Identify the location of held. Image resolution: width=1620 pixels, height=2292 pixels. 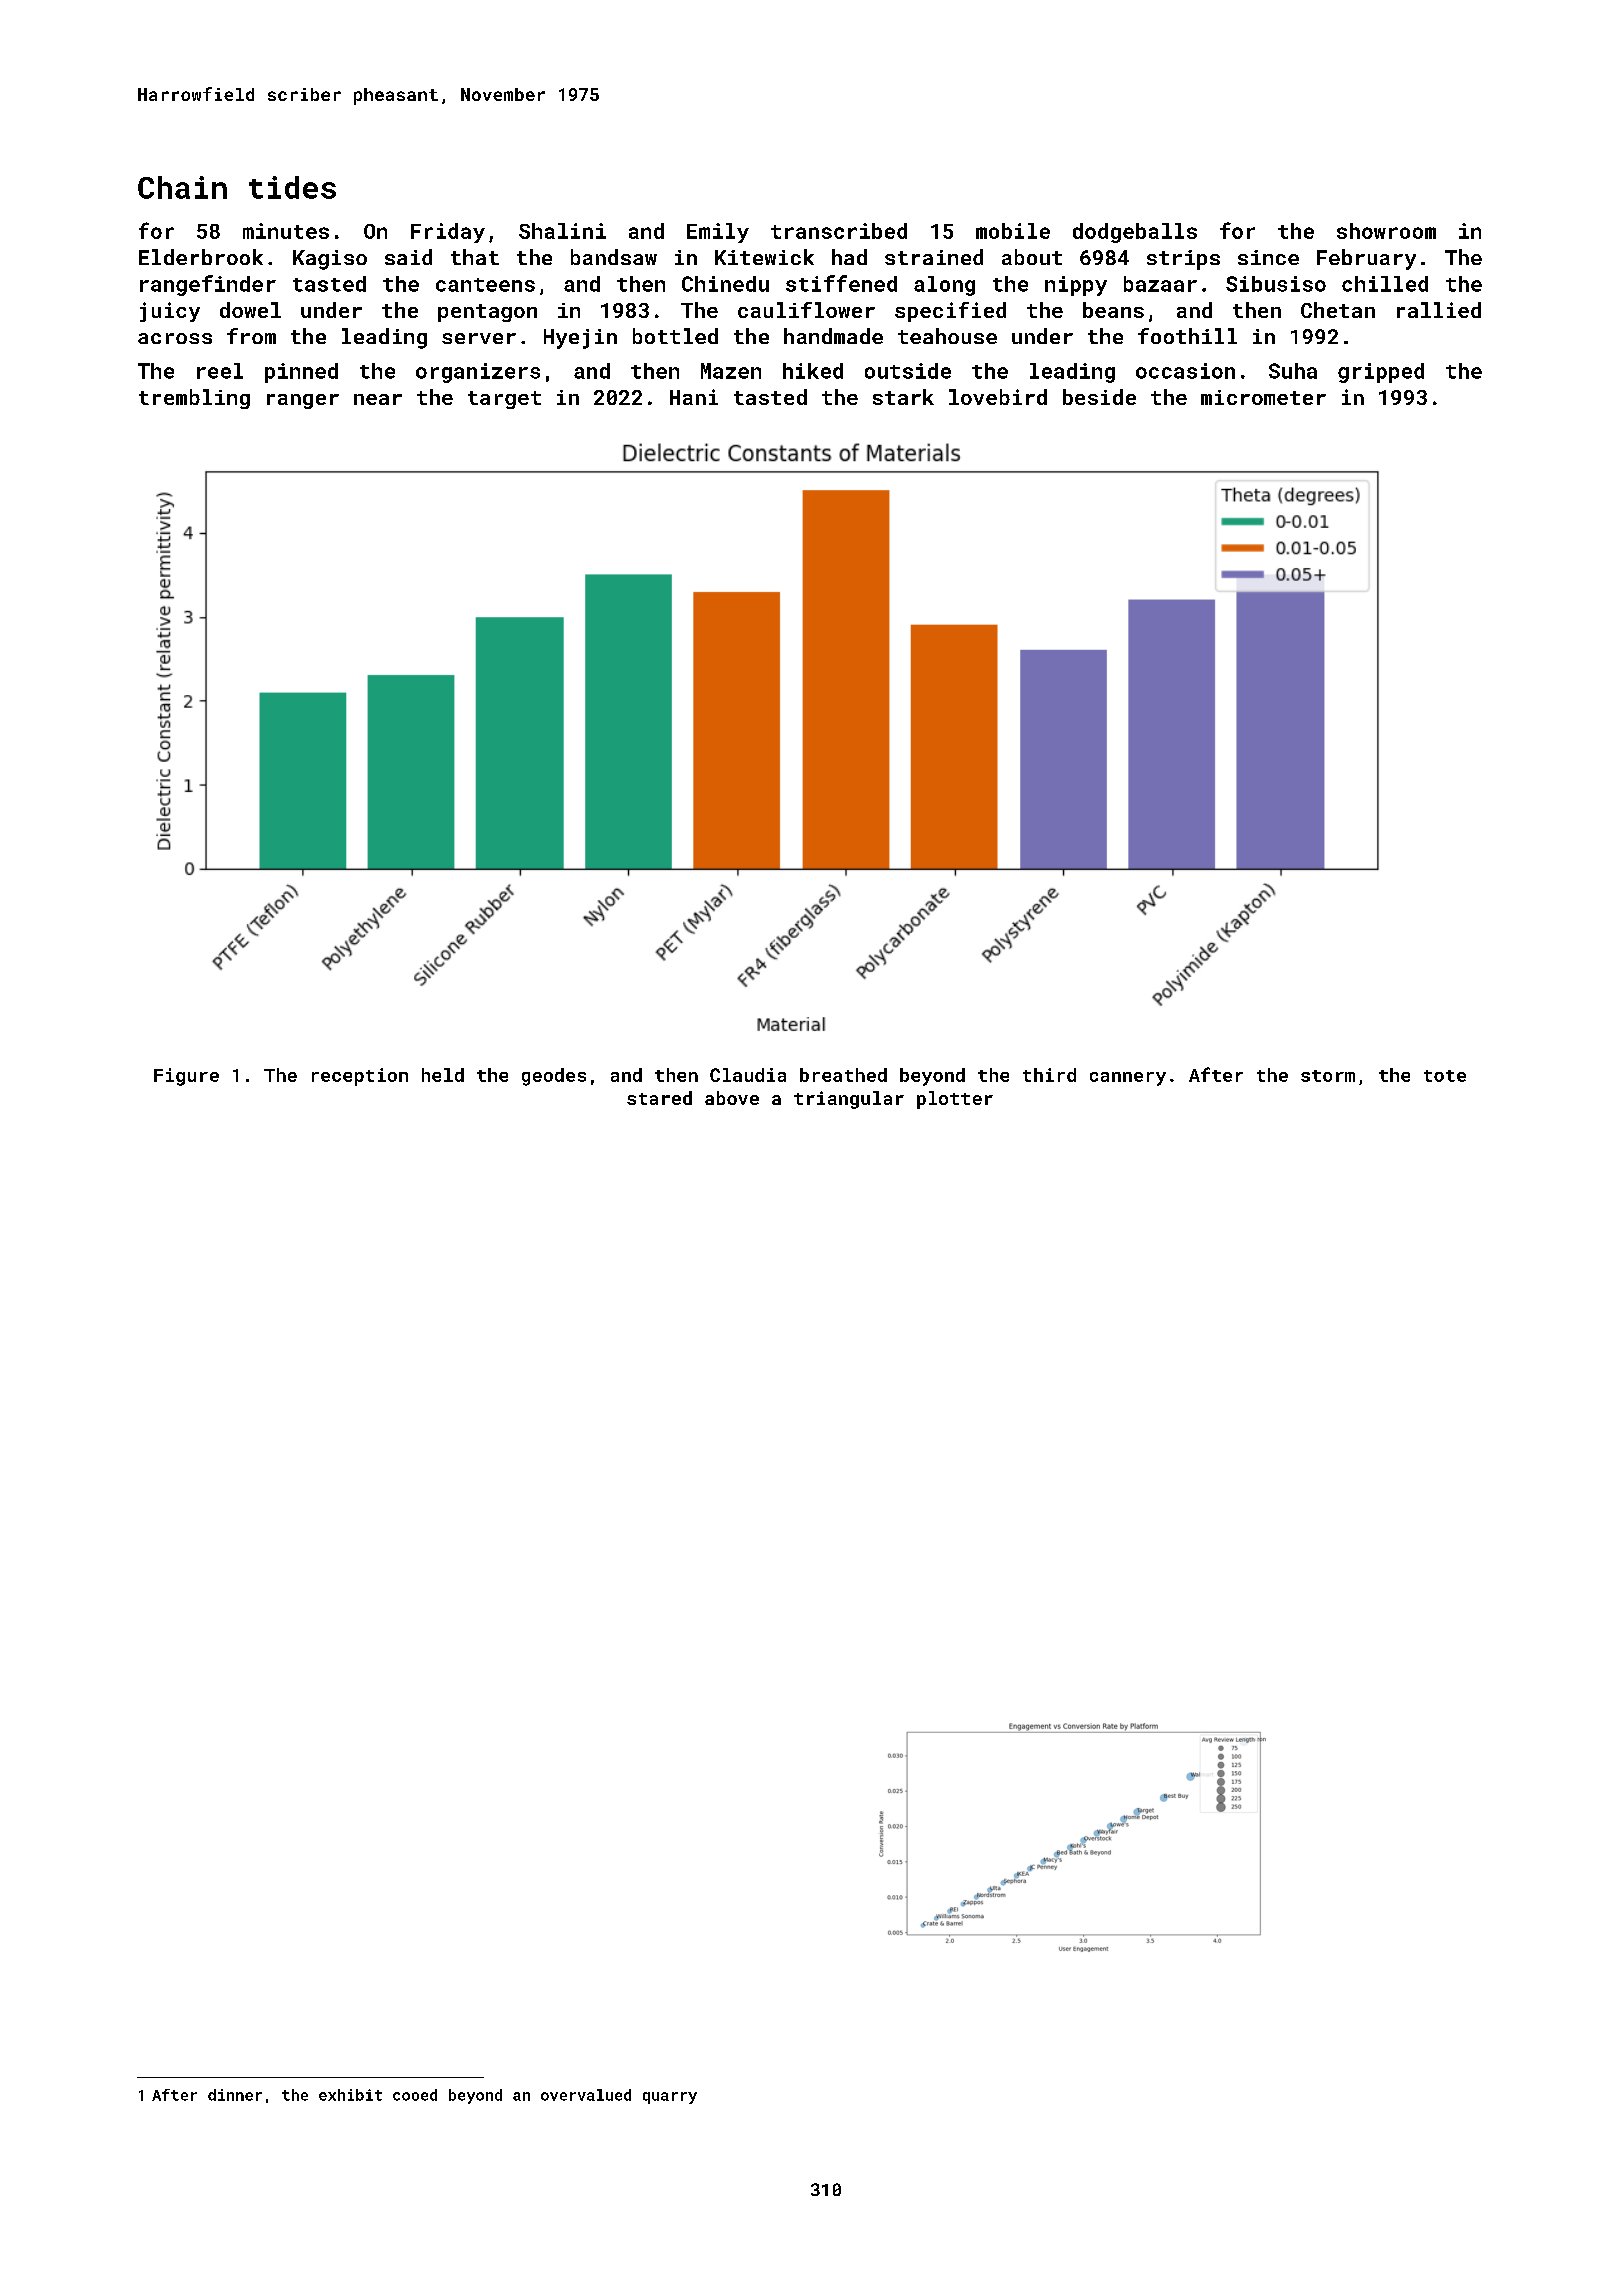
(443, 1075).
